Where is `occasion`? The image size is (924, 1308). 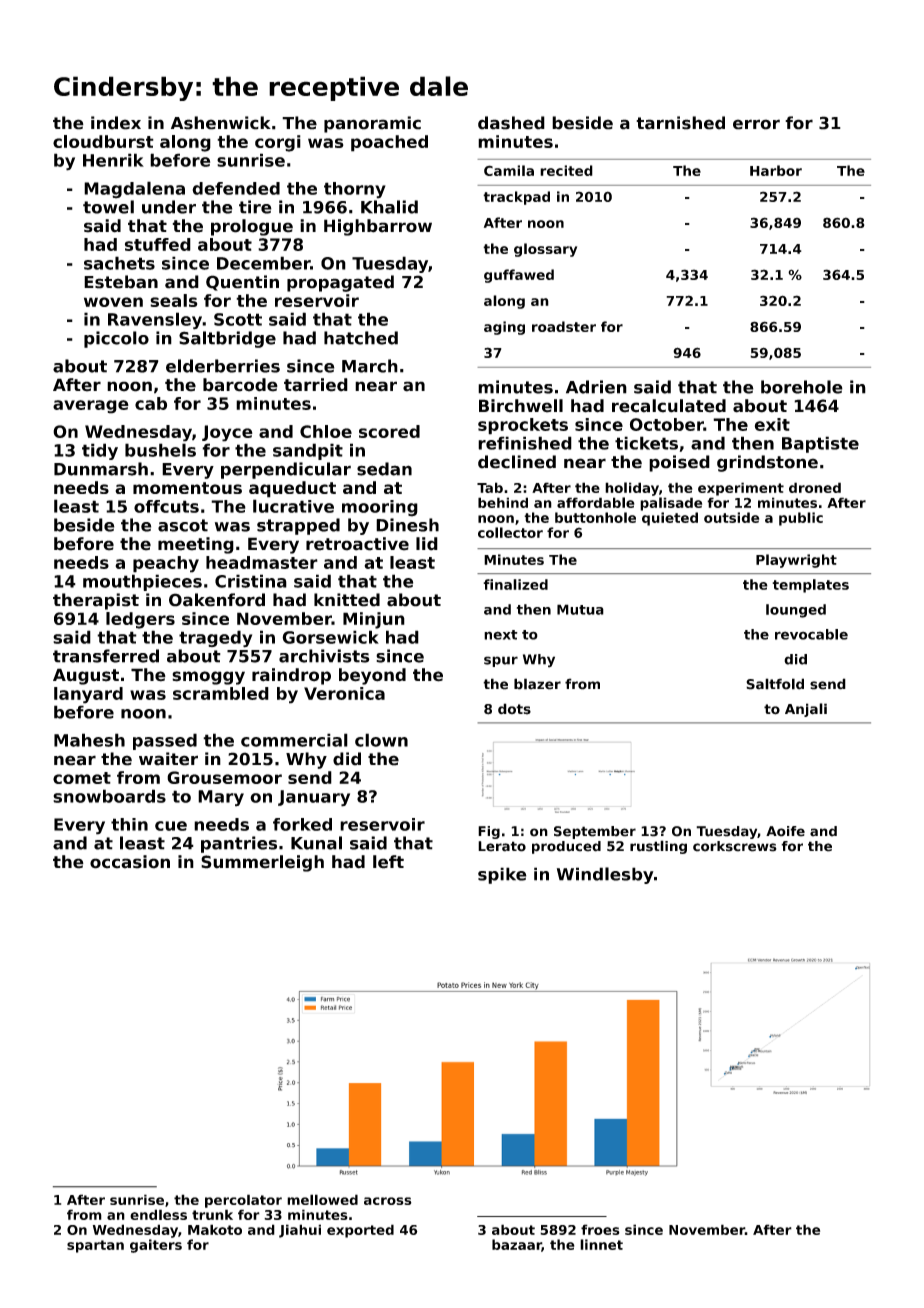
occasion is located at coordinates (130, 862).
